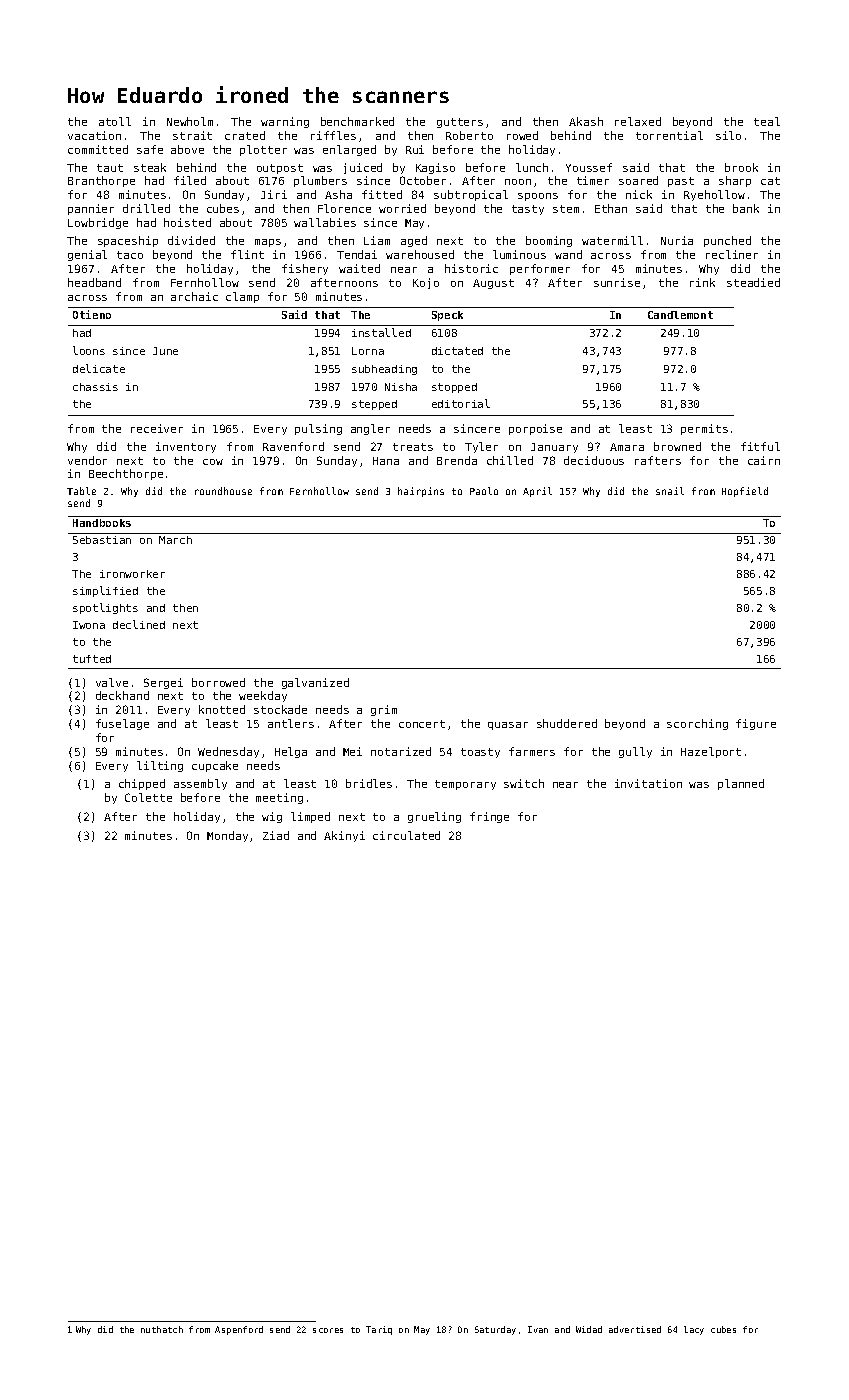 This screenshot has width=849, height=1400. What do you see at coordinates (694, 1330) in the screenshot?
I see `lacy` at bounding box center [694, 1330].
